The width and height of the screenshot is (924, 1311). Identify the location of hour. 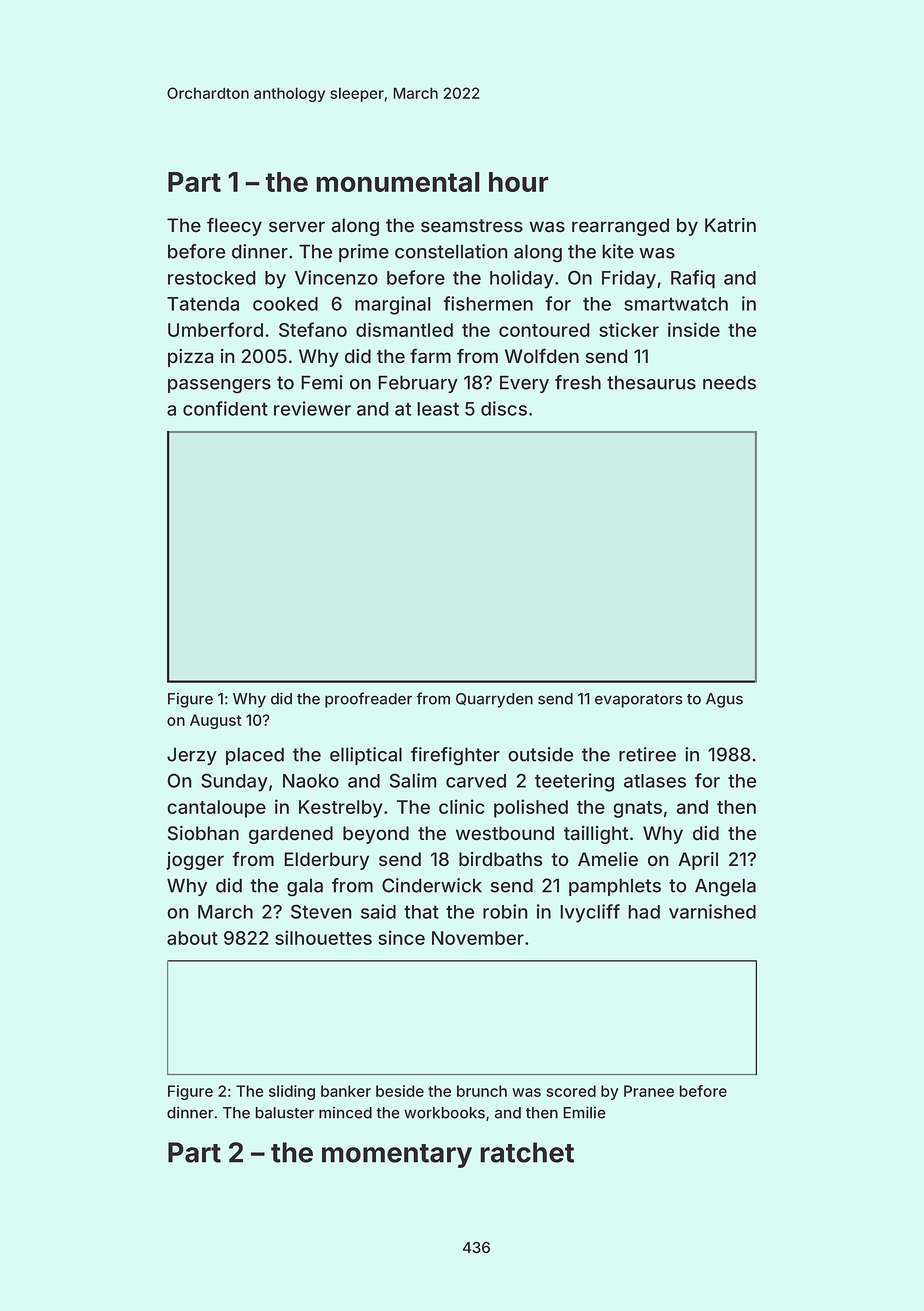
(519, 182).
